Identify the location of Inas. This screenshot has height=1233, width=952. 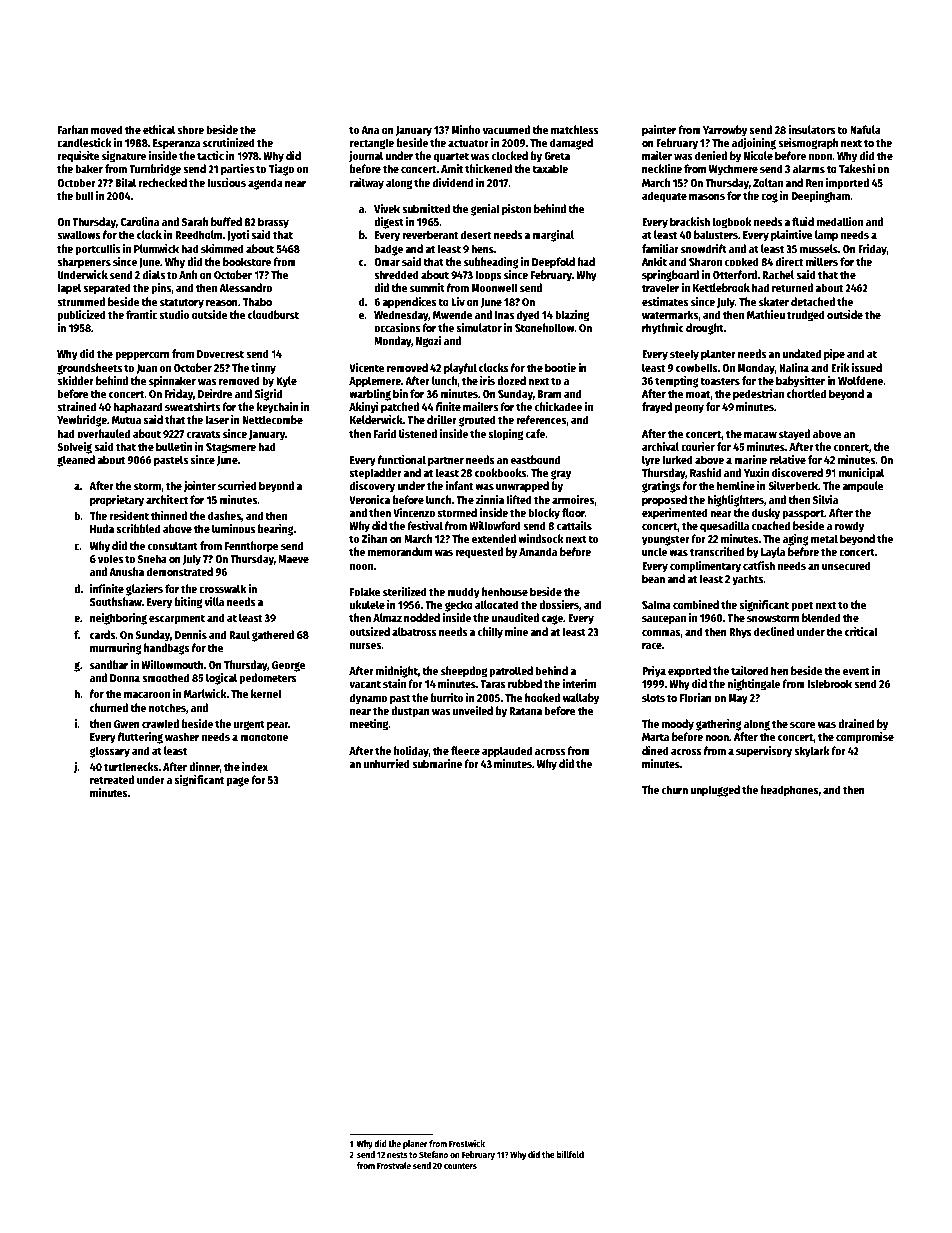
(504, 315).
